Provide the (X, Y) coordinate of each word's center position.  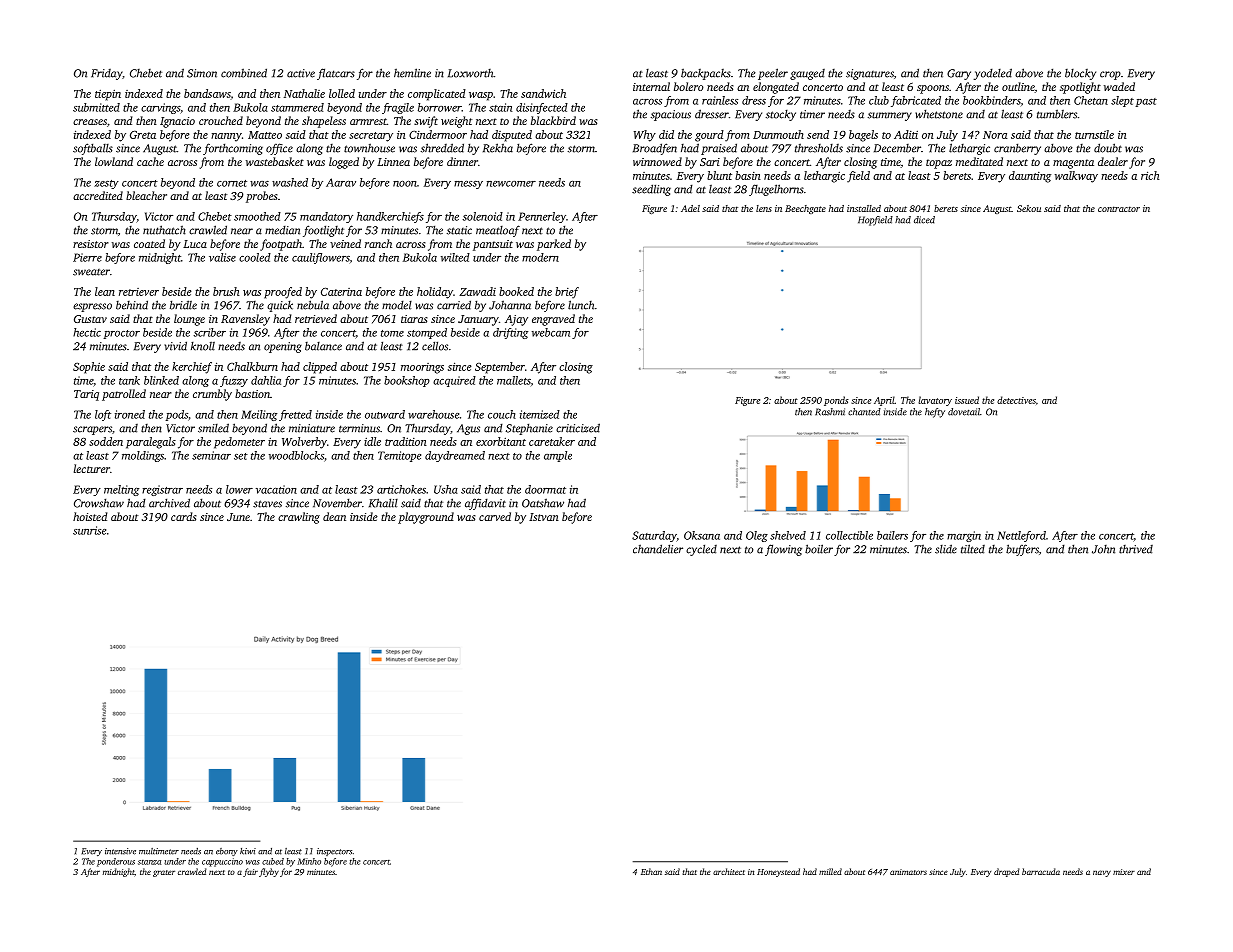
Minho (309, 861)
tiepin (108, 95)
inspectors (334, 852)
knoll (203, 346)
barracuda (1041, 871)
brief (567, 293)
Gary (959, 74)
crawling (299, 518)
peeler (773, 74)
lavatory (935, 401)
